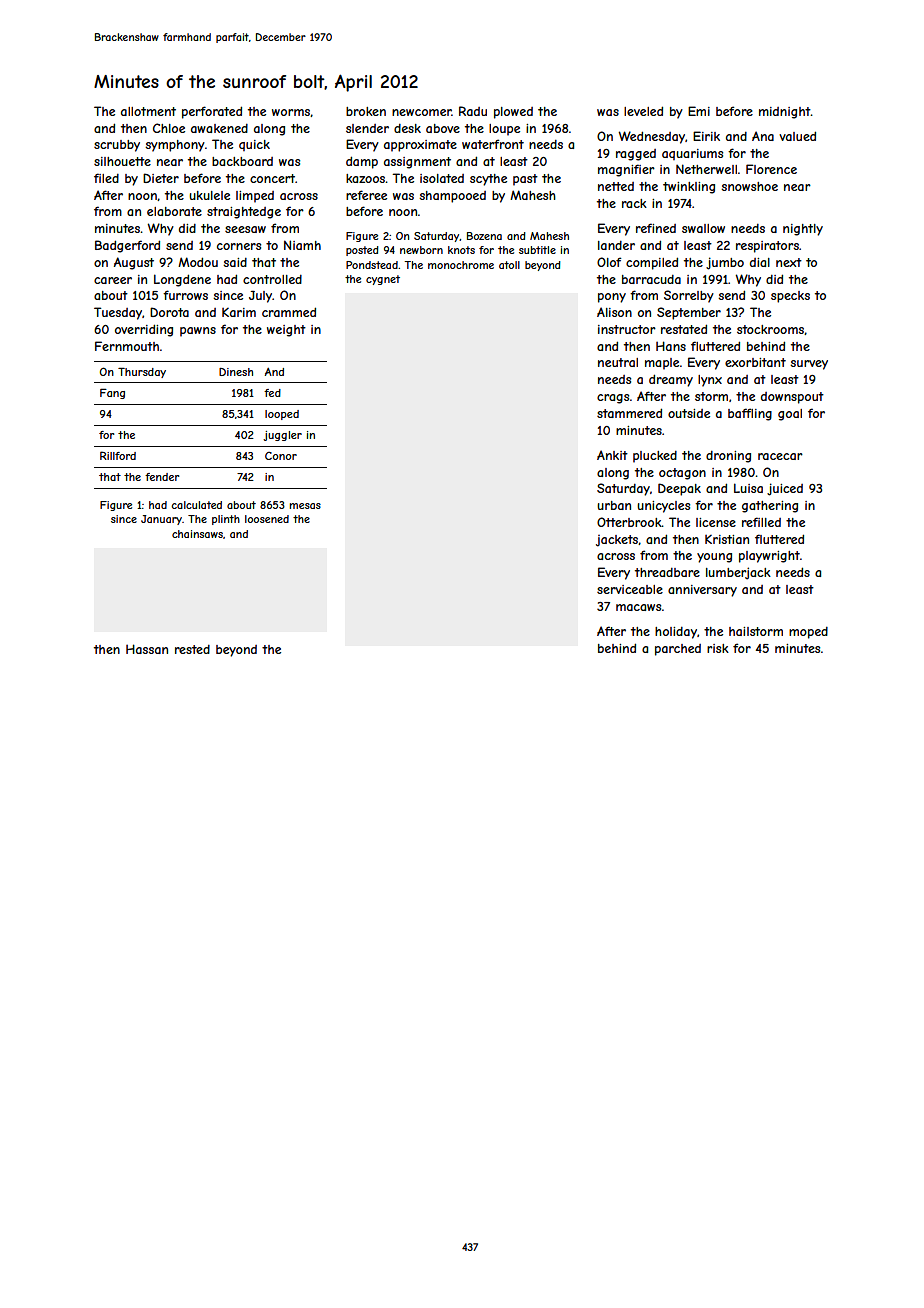  Describe the element at coordinates (372, 265) in the page. I see `Pondstead` at that location.
